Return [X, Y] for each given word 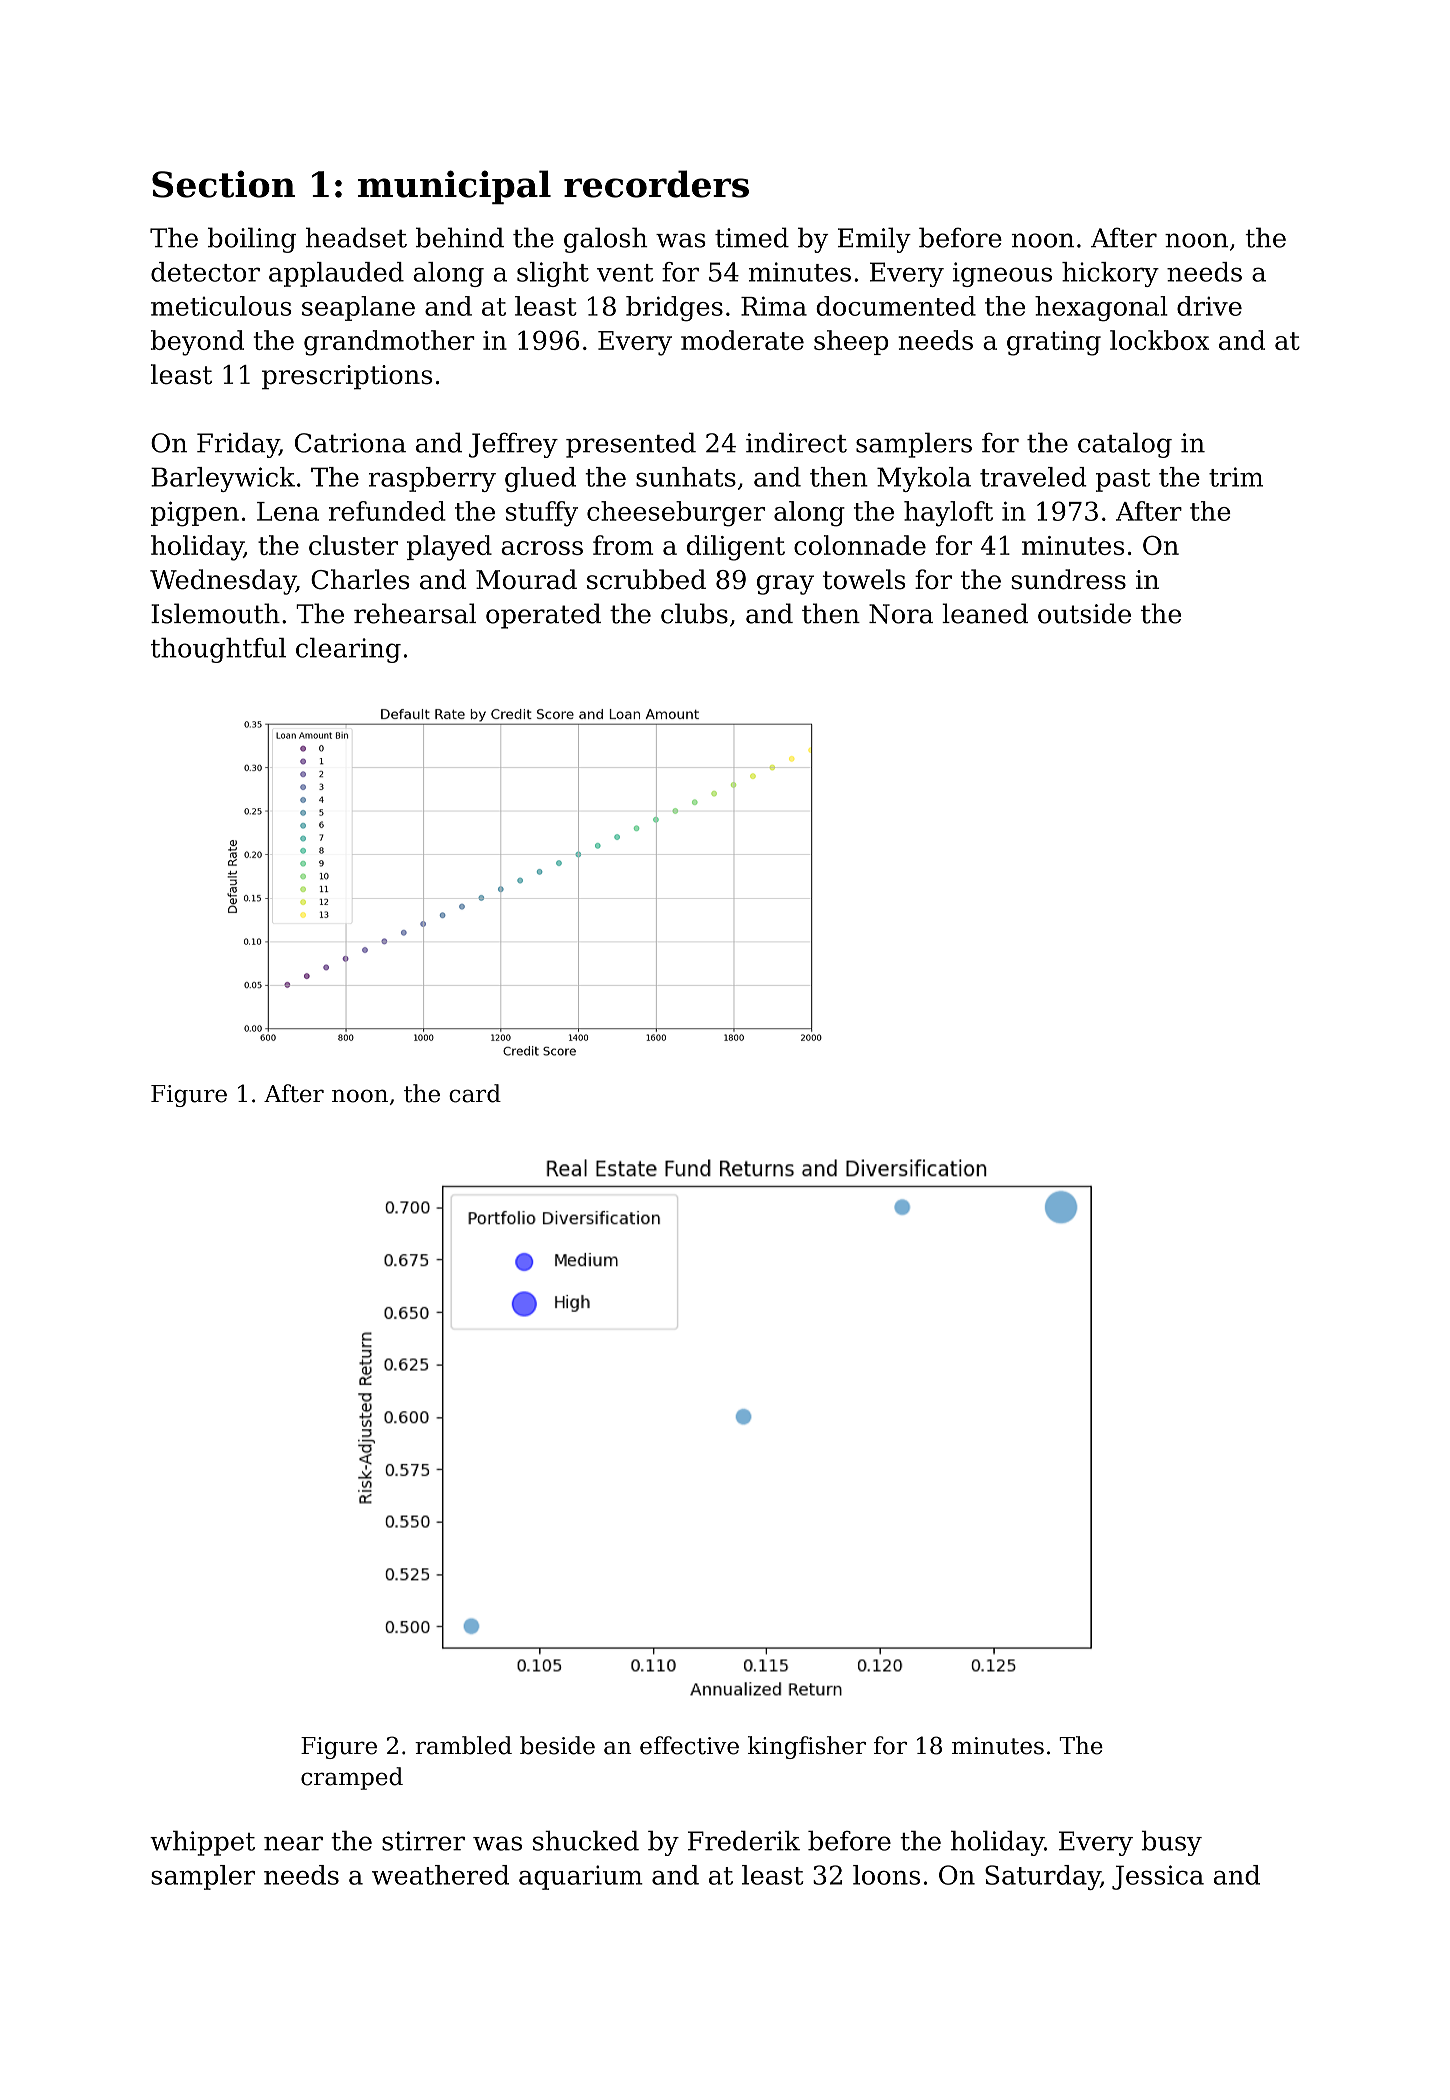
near [293, 1843]
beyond [197, 343]
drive [1209, 306]
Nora [901, 614]
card [475, 1093]
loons [886, 1875]
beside [557, 1745]
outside [1084, 613]
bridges [674, 309]
